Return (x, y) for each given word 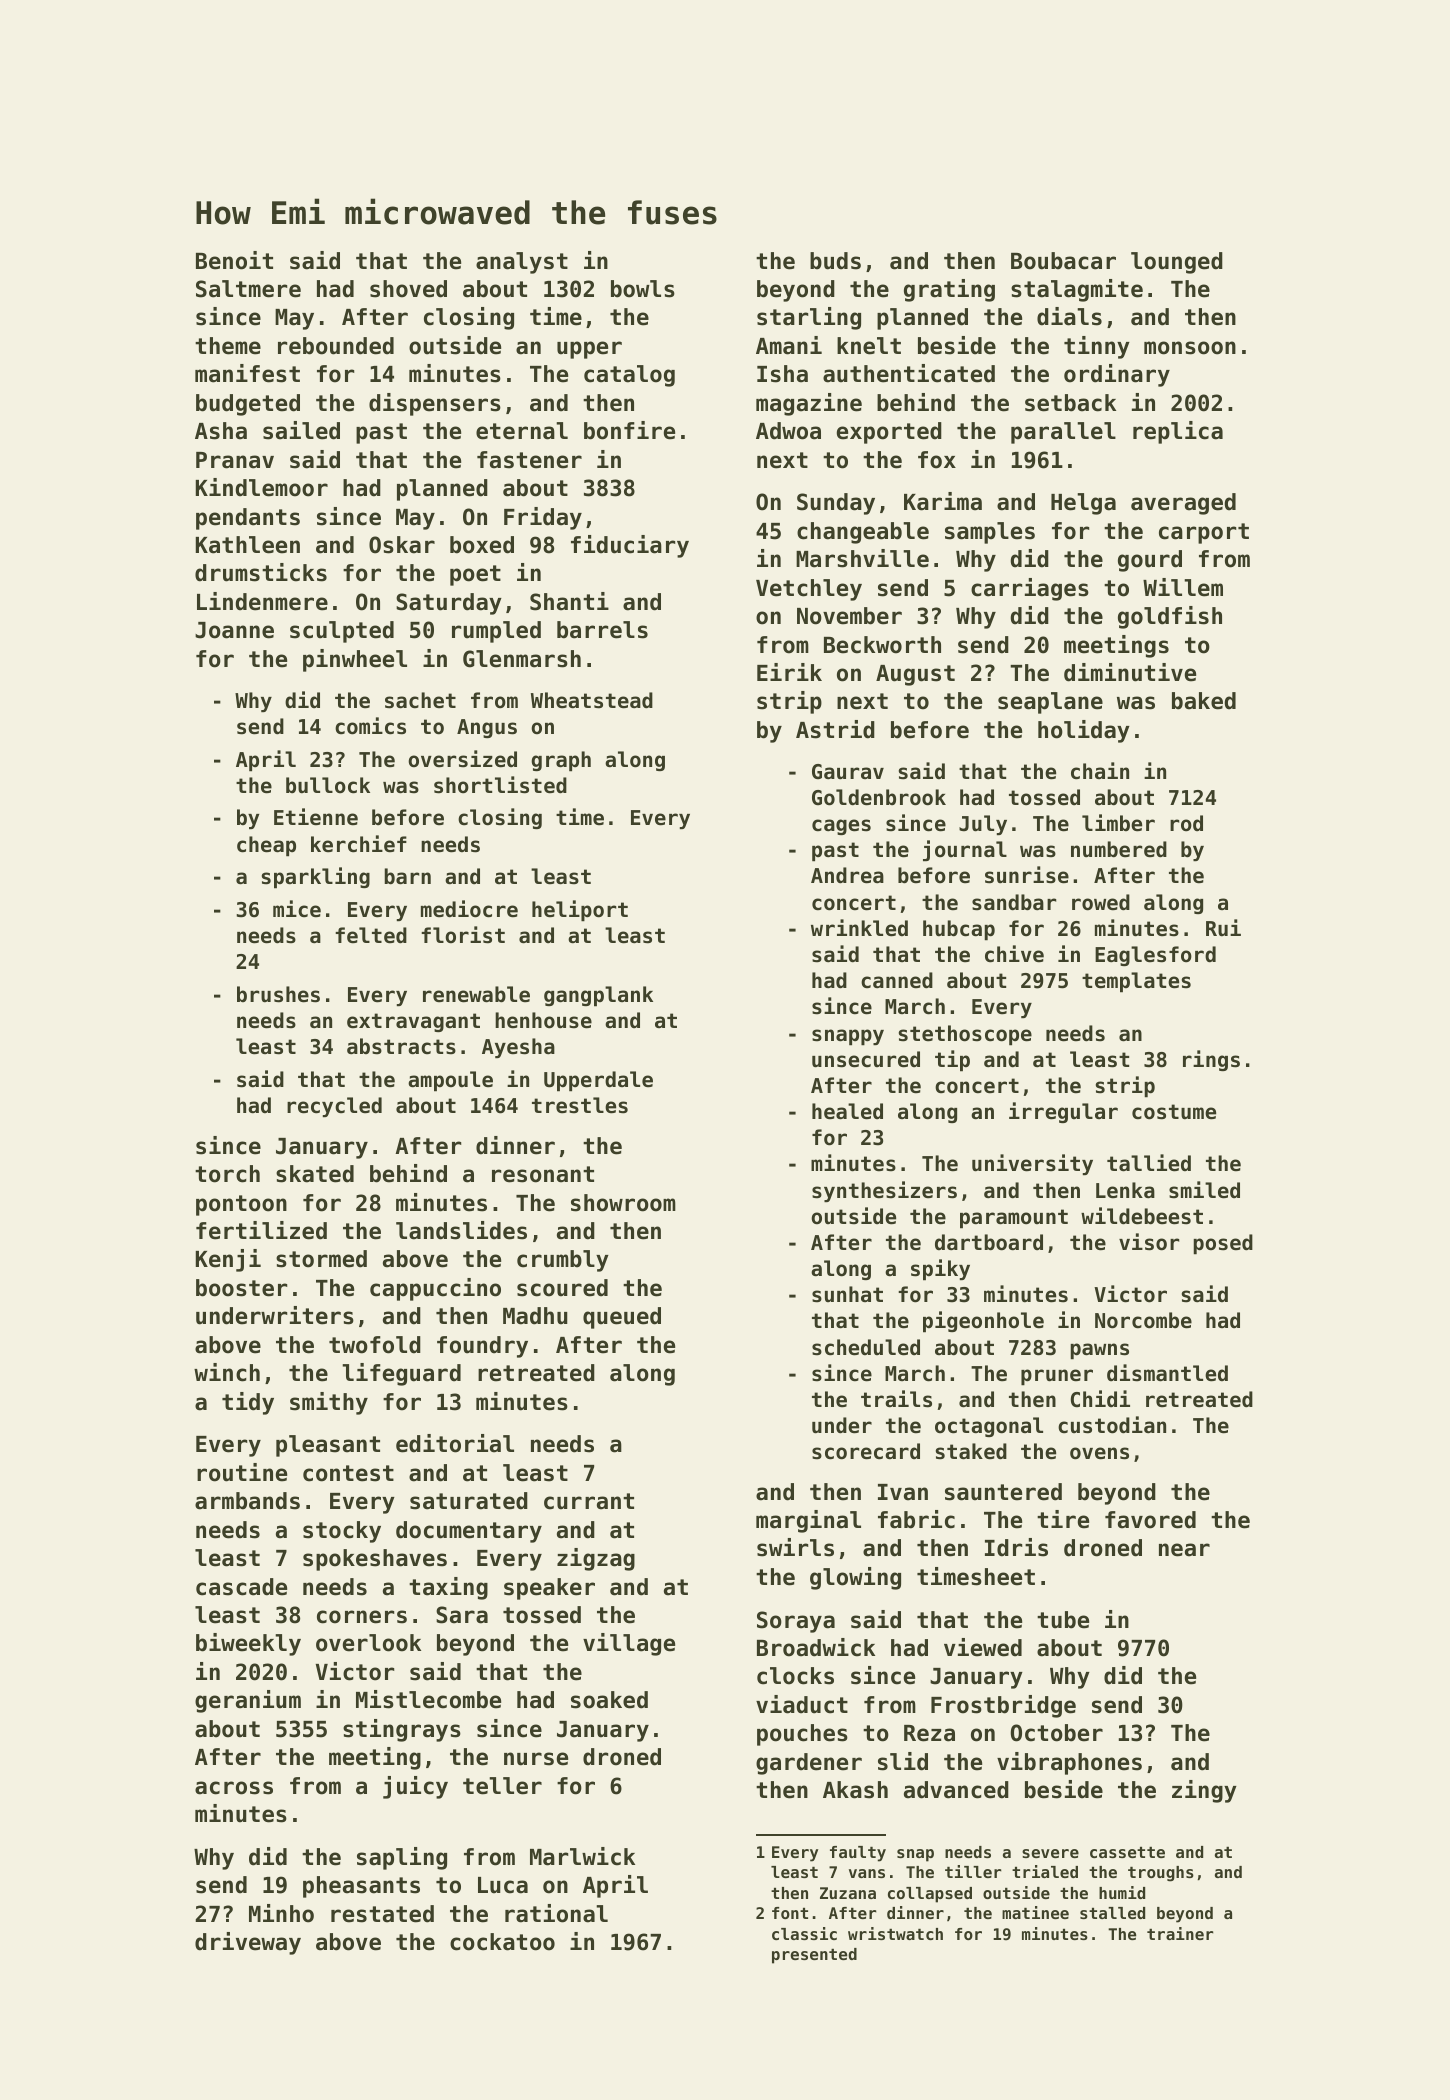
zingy (1204, 1791)
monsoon (1190, 348)
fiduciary (630, 546)
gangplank (598, 996)
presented (814, 1956)
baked (1204, 701)
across (234, 1788)
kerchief (359, 844)
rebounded (336, 346)
